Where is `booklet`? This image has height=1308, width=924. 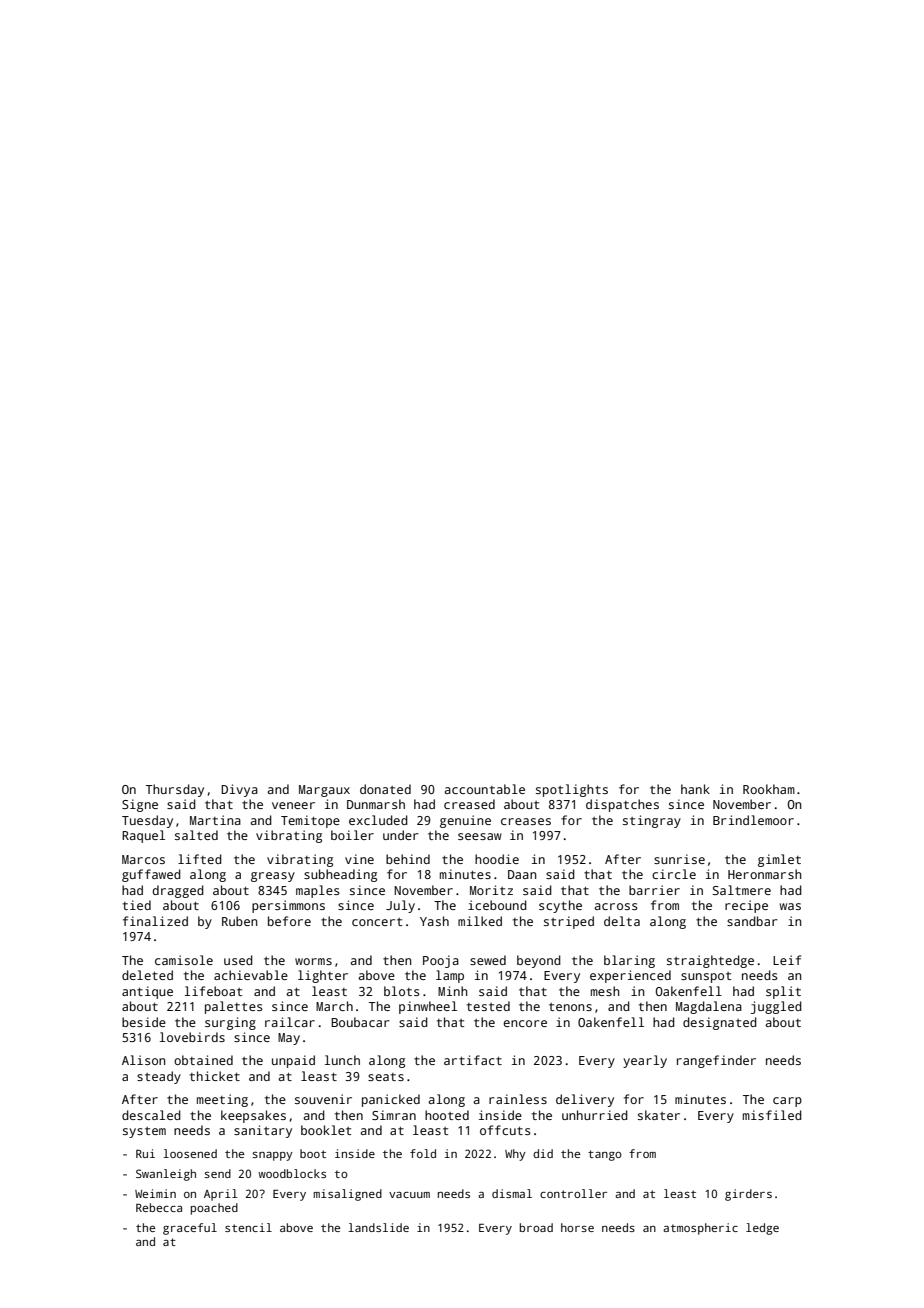 booklet is located at coordinates (326, 1130).
